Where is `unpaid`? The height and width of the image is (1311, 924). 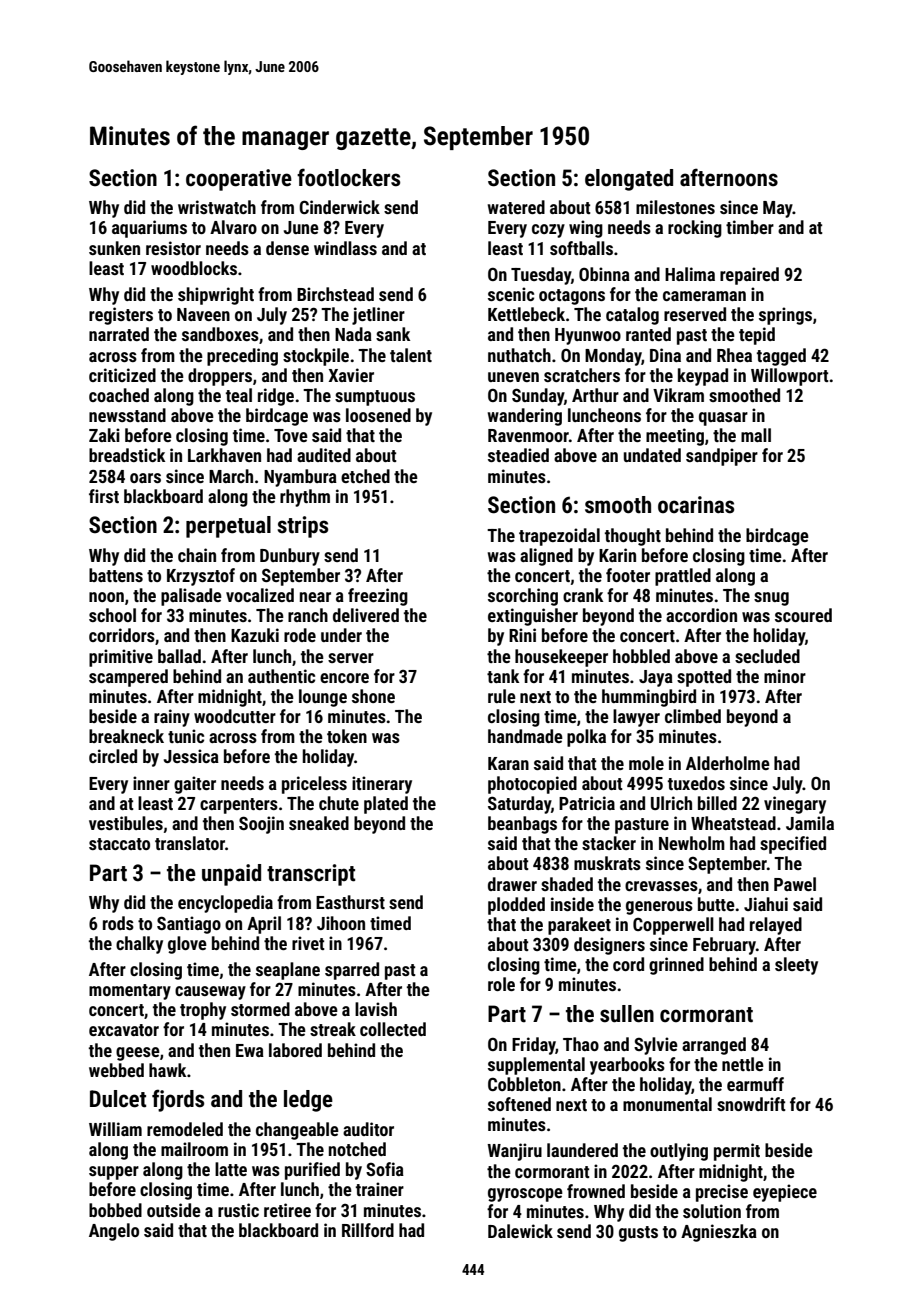 unpaid is located at coordinates (231, 875).
